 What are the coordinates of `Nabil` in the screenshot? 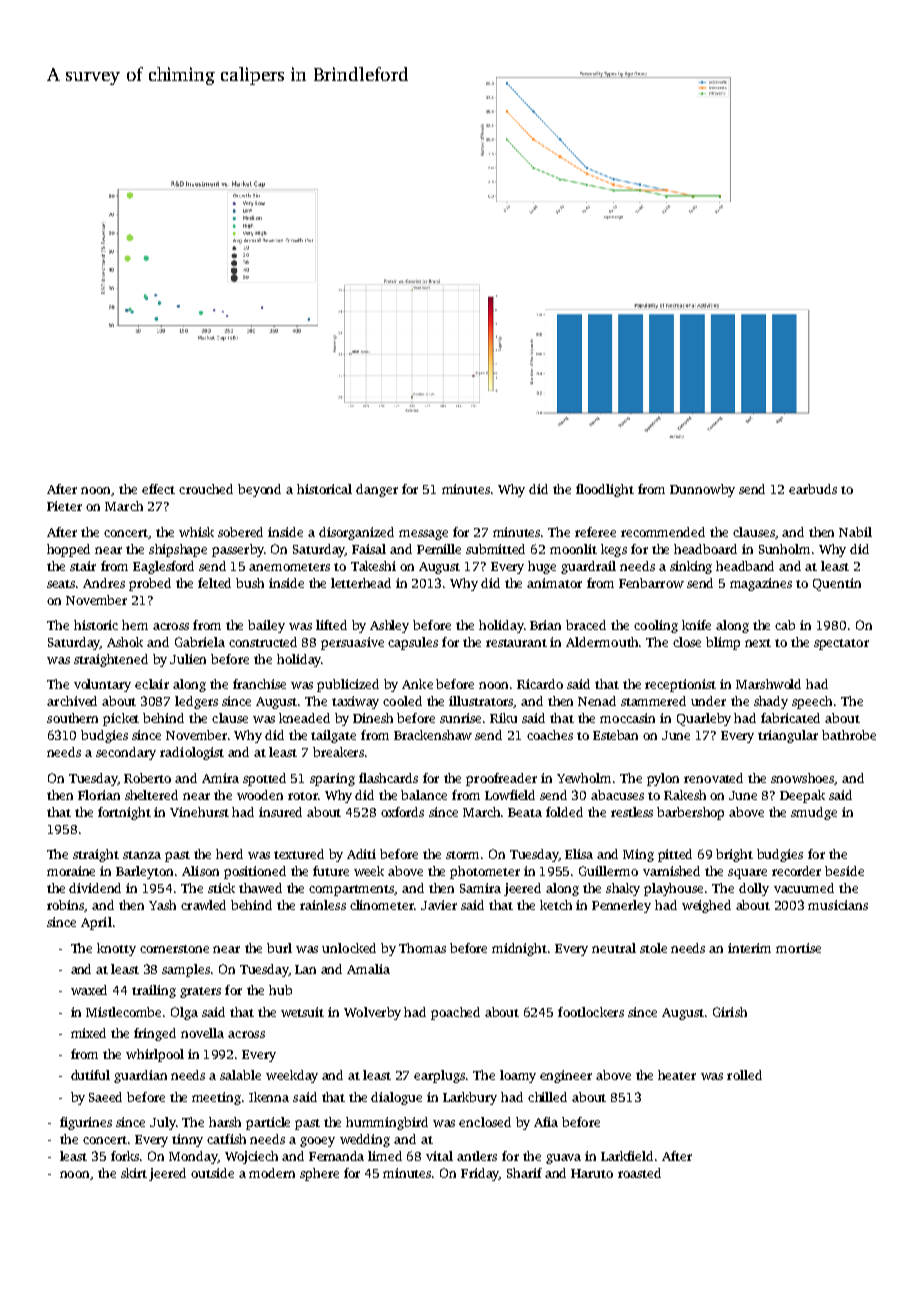 It's located at (855, 532).
